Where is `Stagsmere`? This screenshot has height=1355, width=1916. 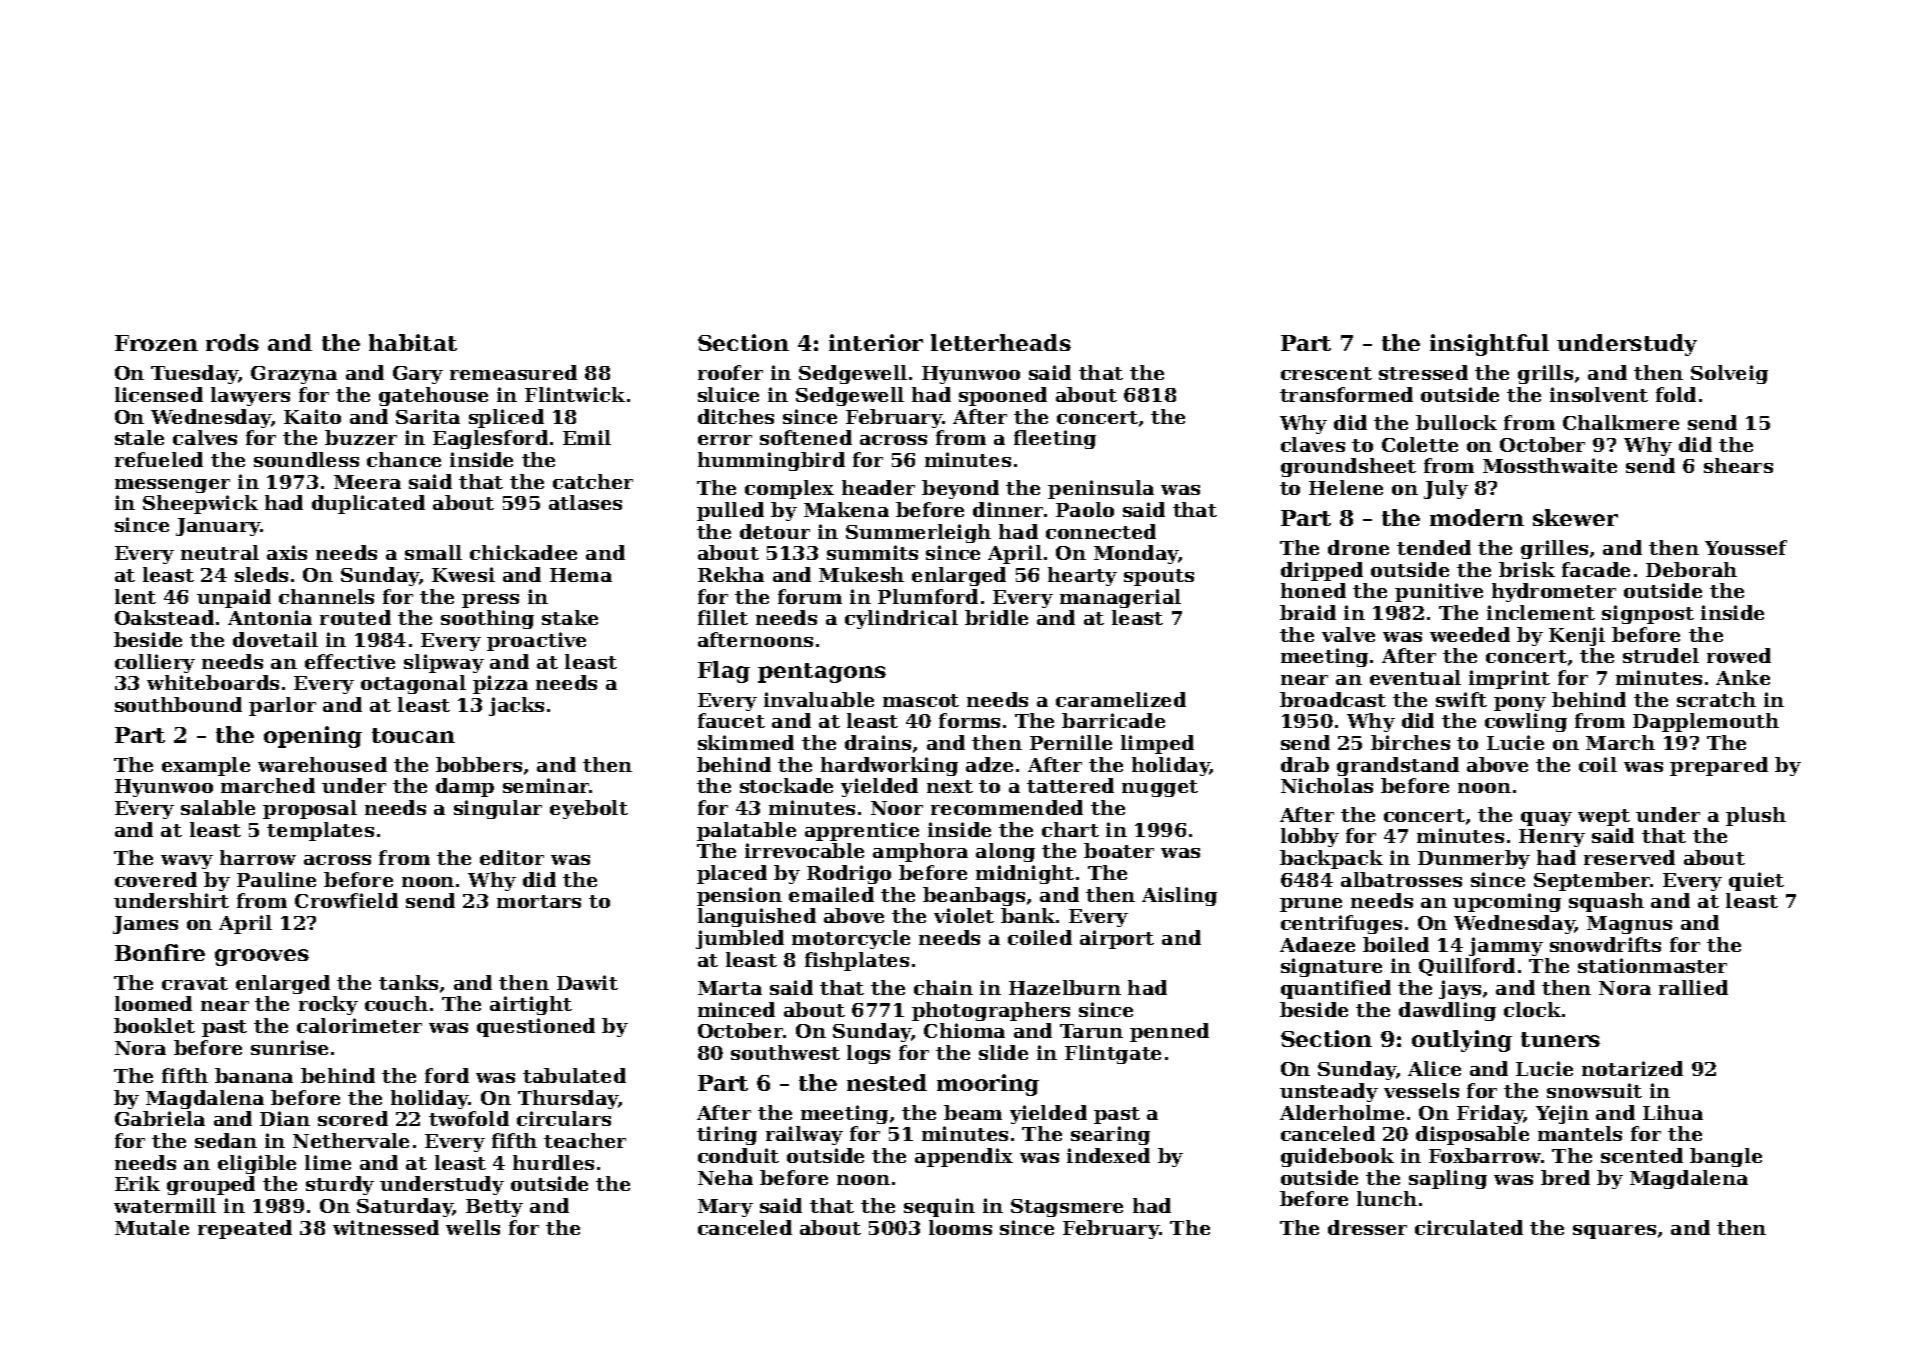
Stagsmere is located at coordinates (1067, 1208).
